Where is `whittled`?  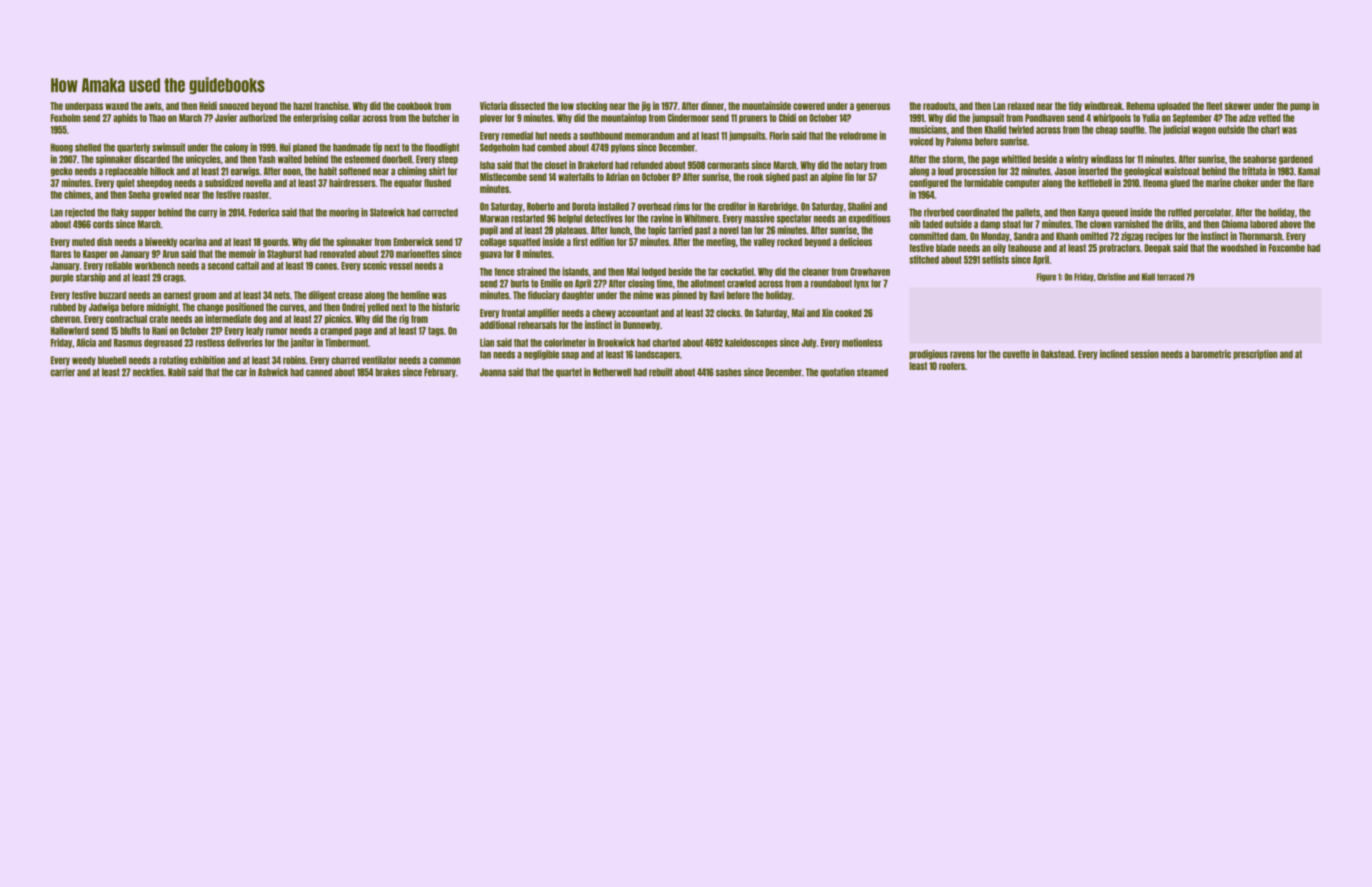 whittled is located at coordinates (1016, 159).
